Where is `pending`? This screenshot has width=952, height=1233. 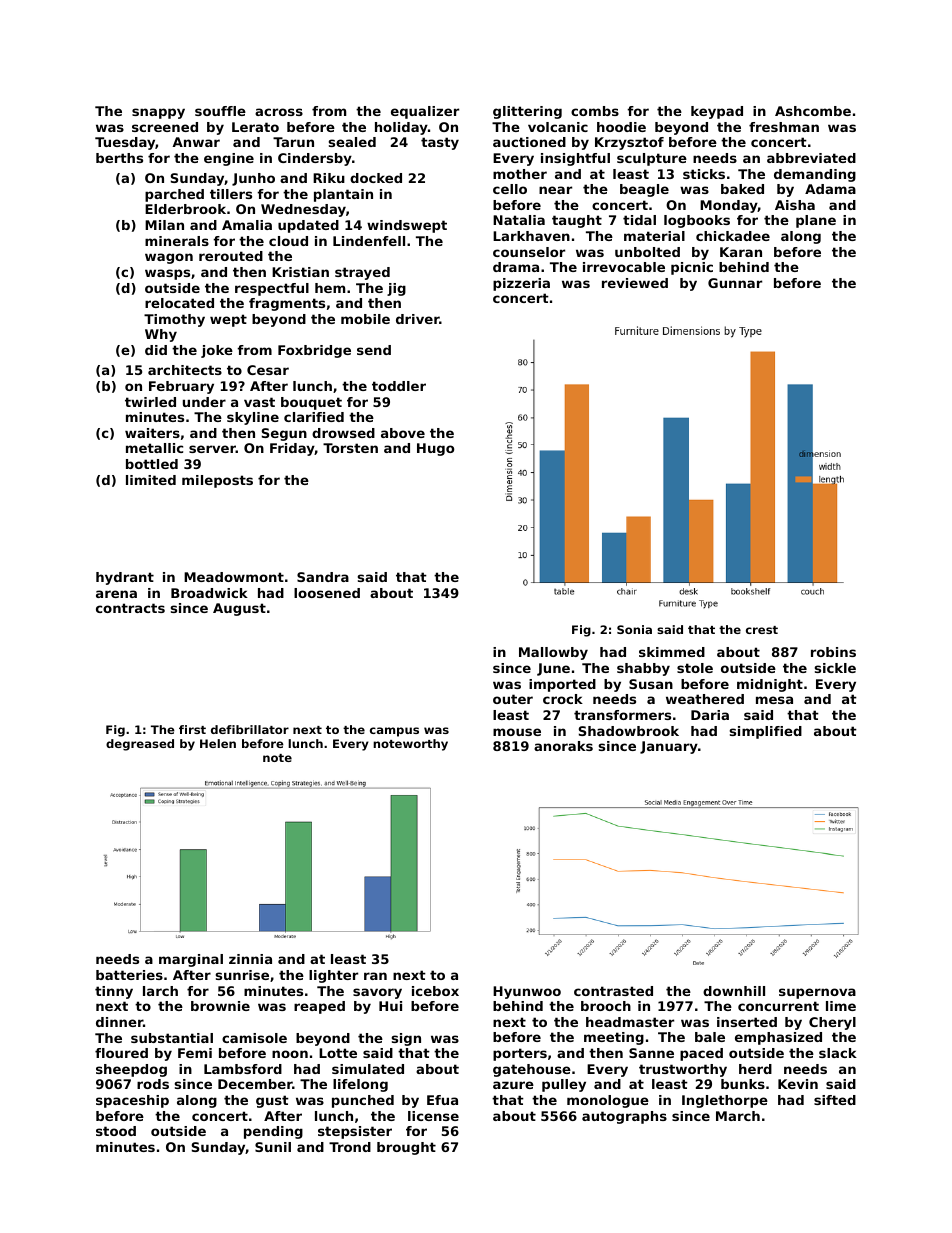 pending is located at coordinates (273, 1132).
